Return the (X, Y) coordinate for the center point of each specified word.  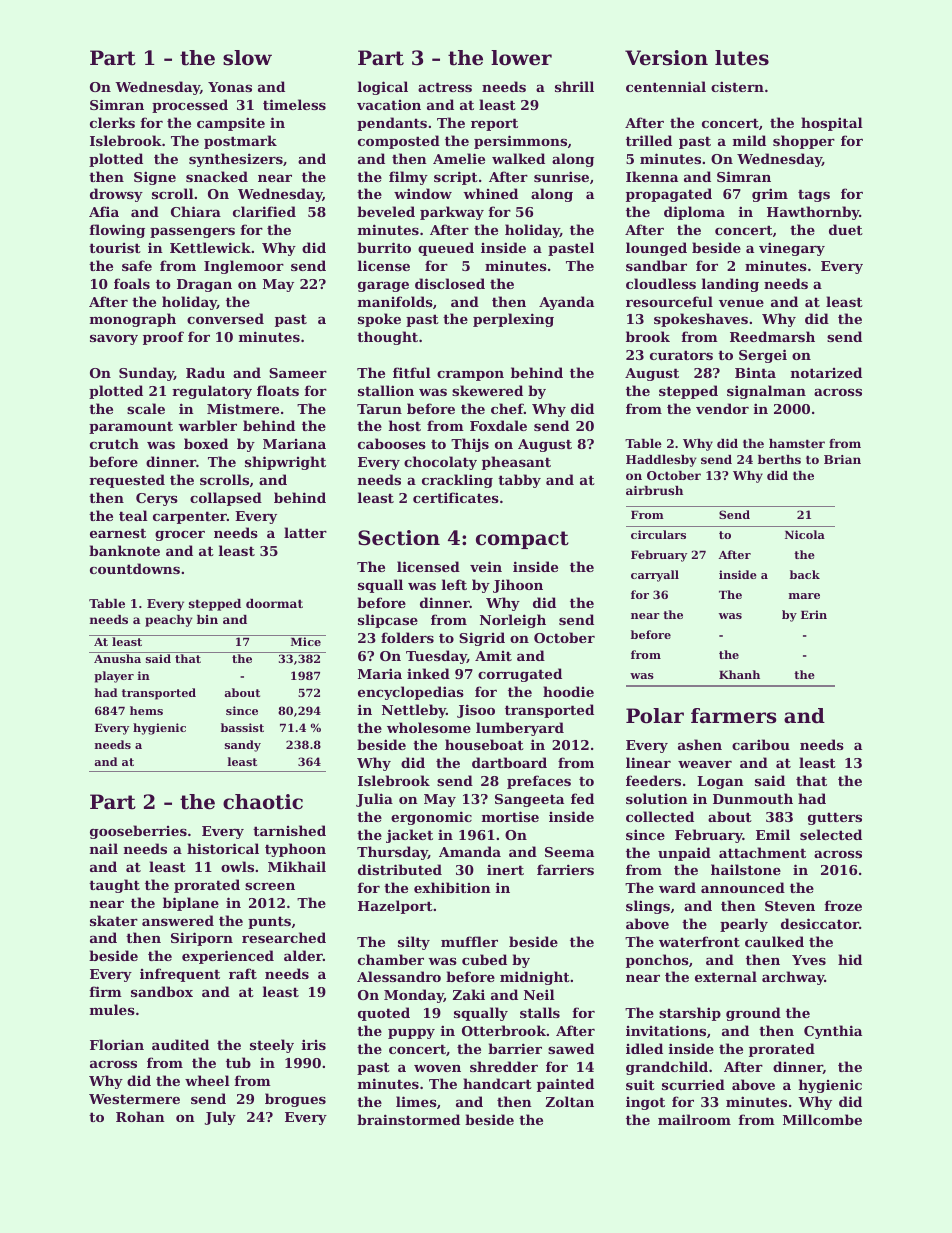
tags (814, 195)
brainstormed (408, 1119)
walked (518, 158)
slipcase (388, 621)
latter (305, 532)
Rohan (140, 1116)
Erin (814, 614)
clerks (112, 122)
